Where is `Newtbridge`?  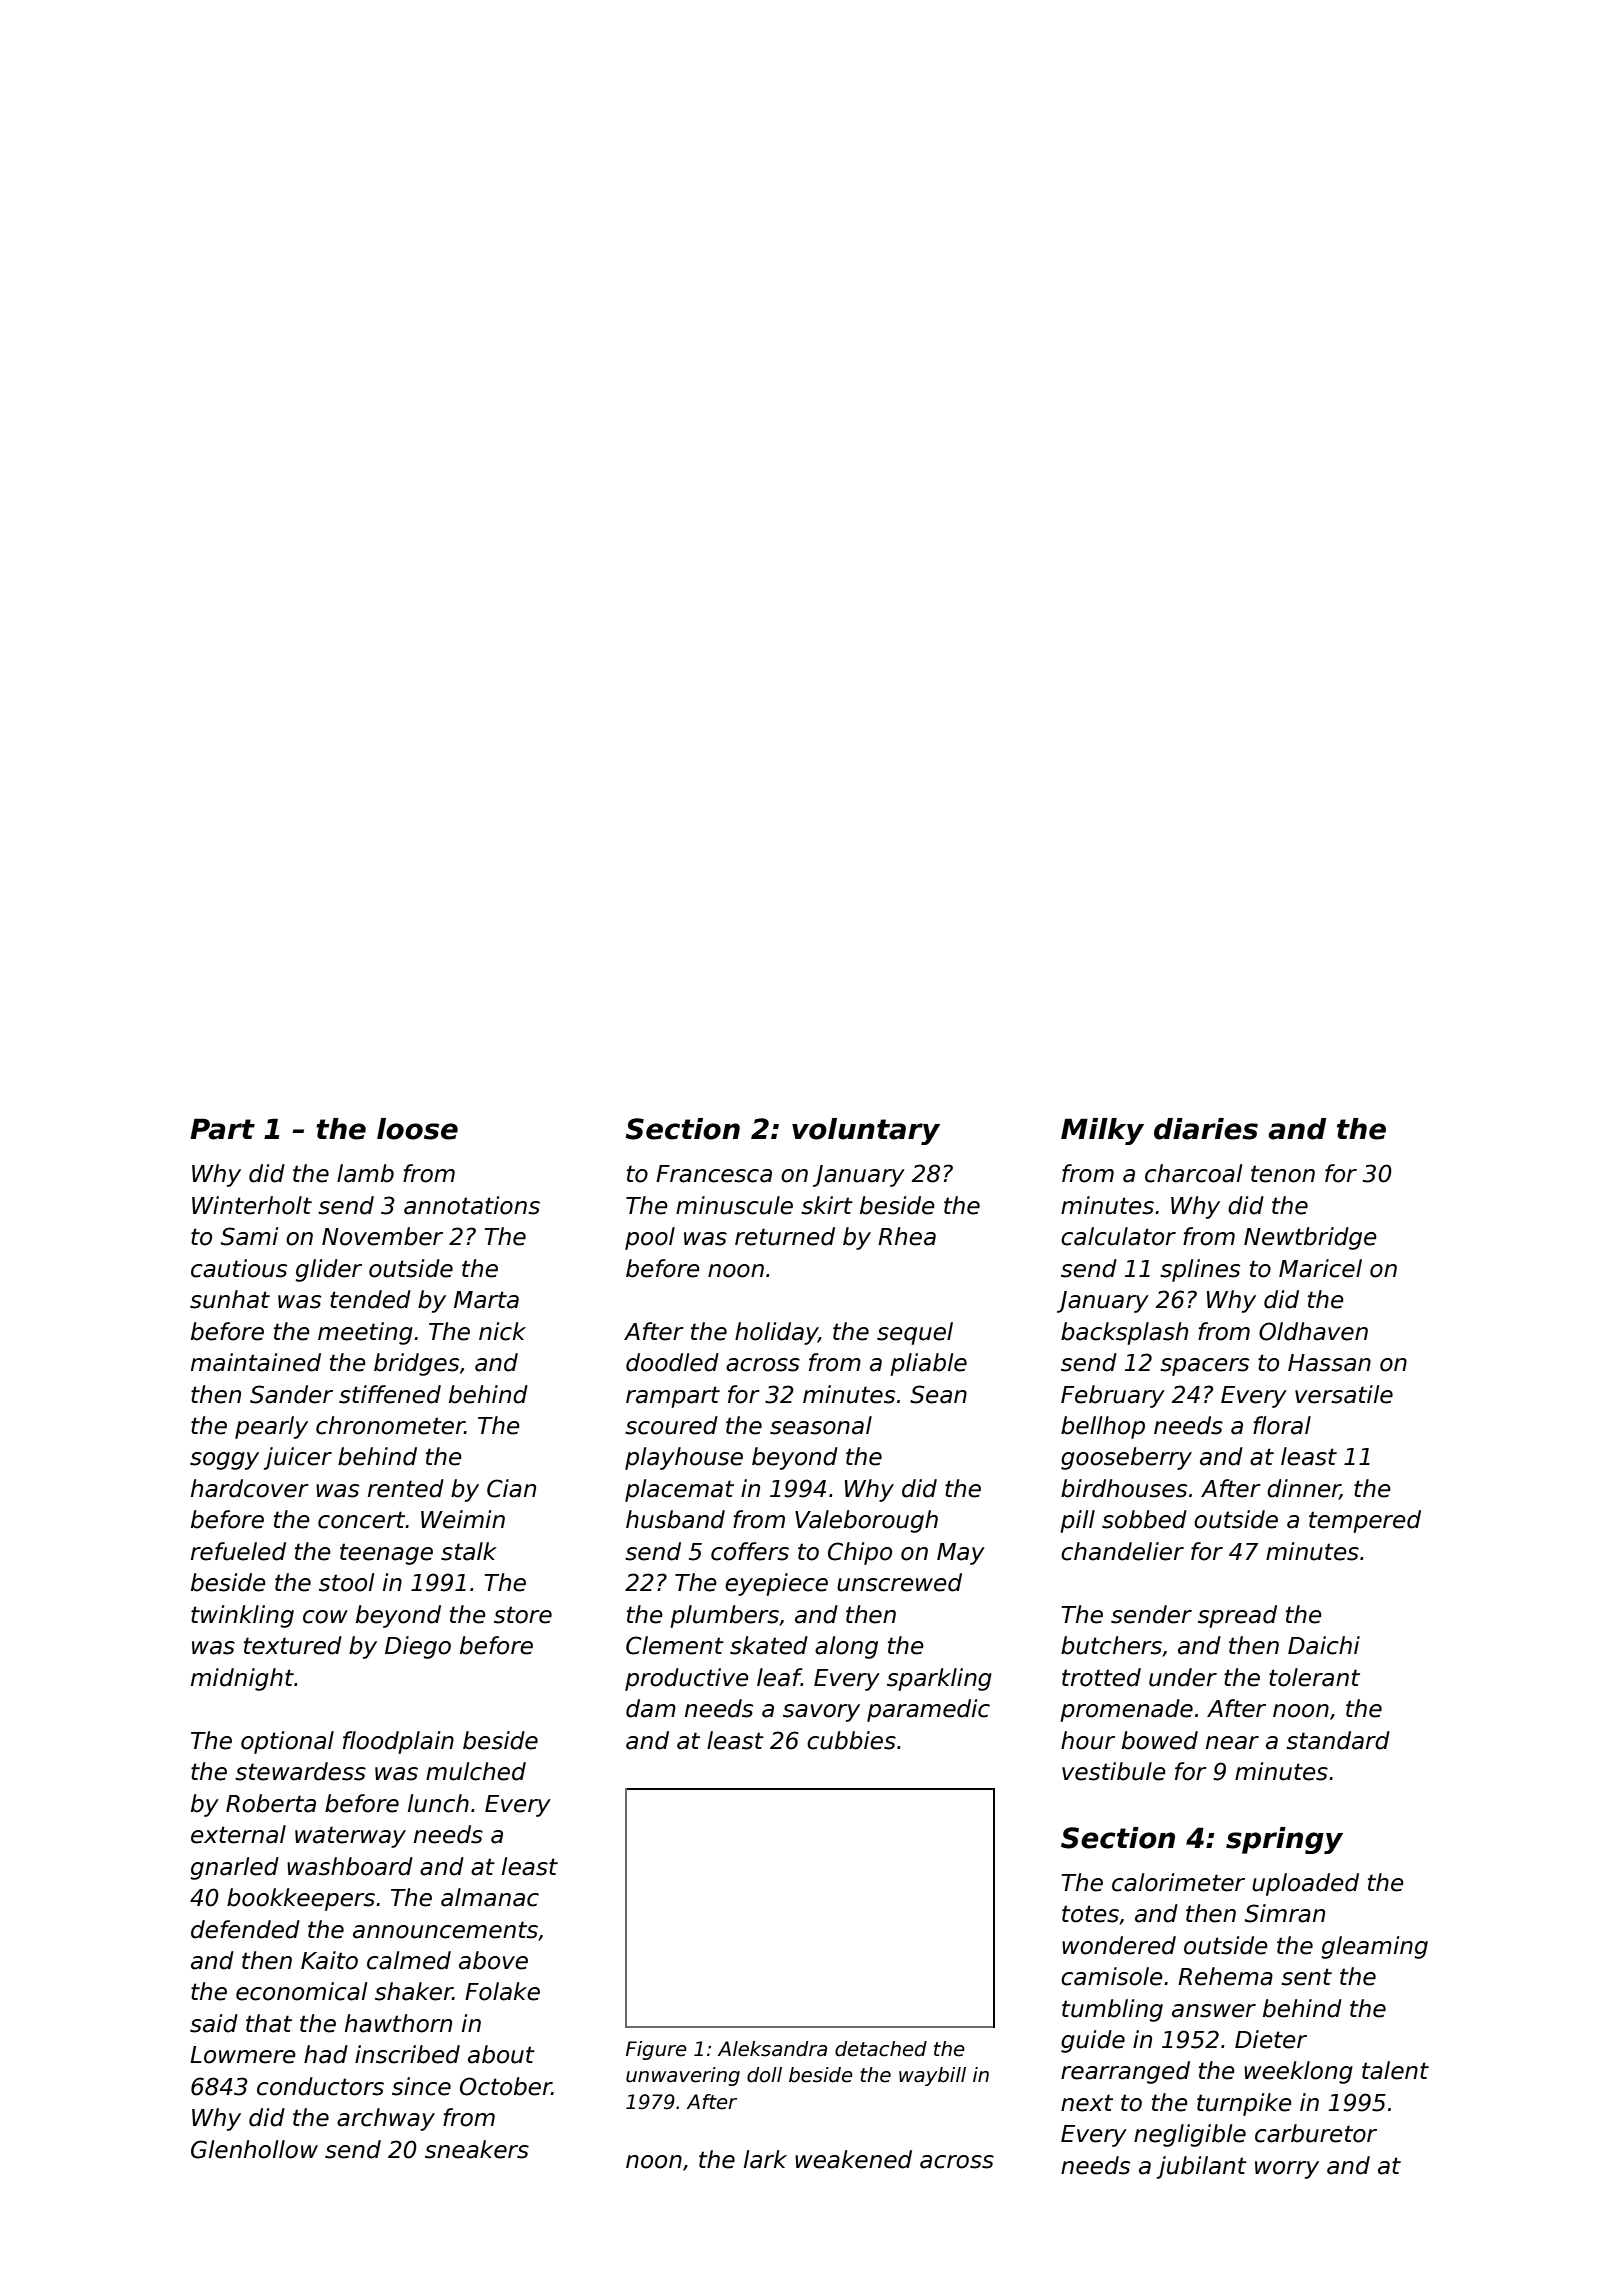
Newtbridge is located at coordinates (1310, 1238).
